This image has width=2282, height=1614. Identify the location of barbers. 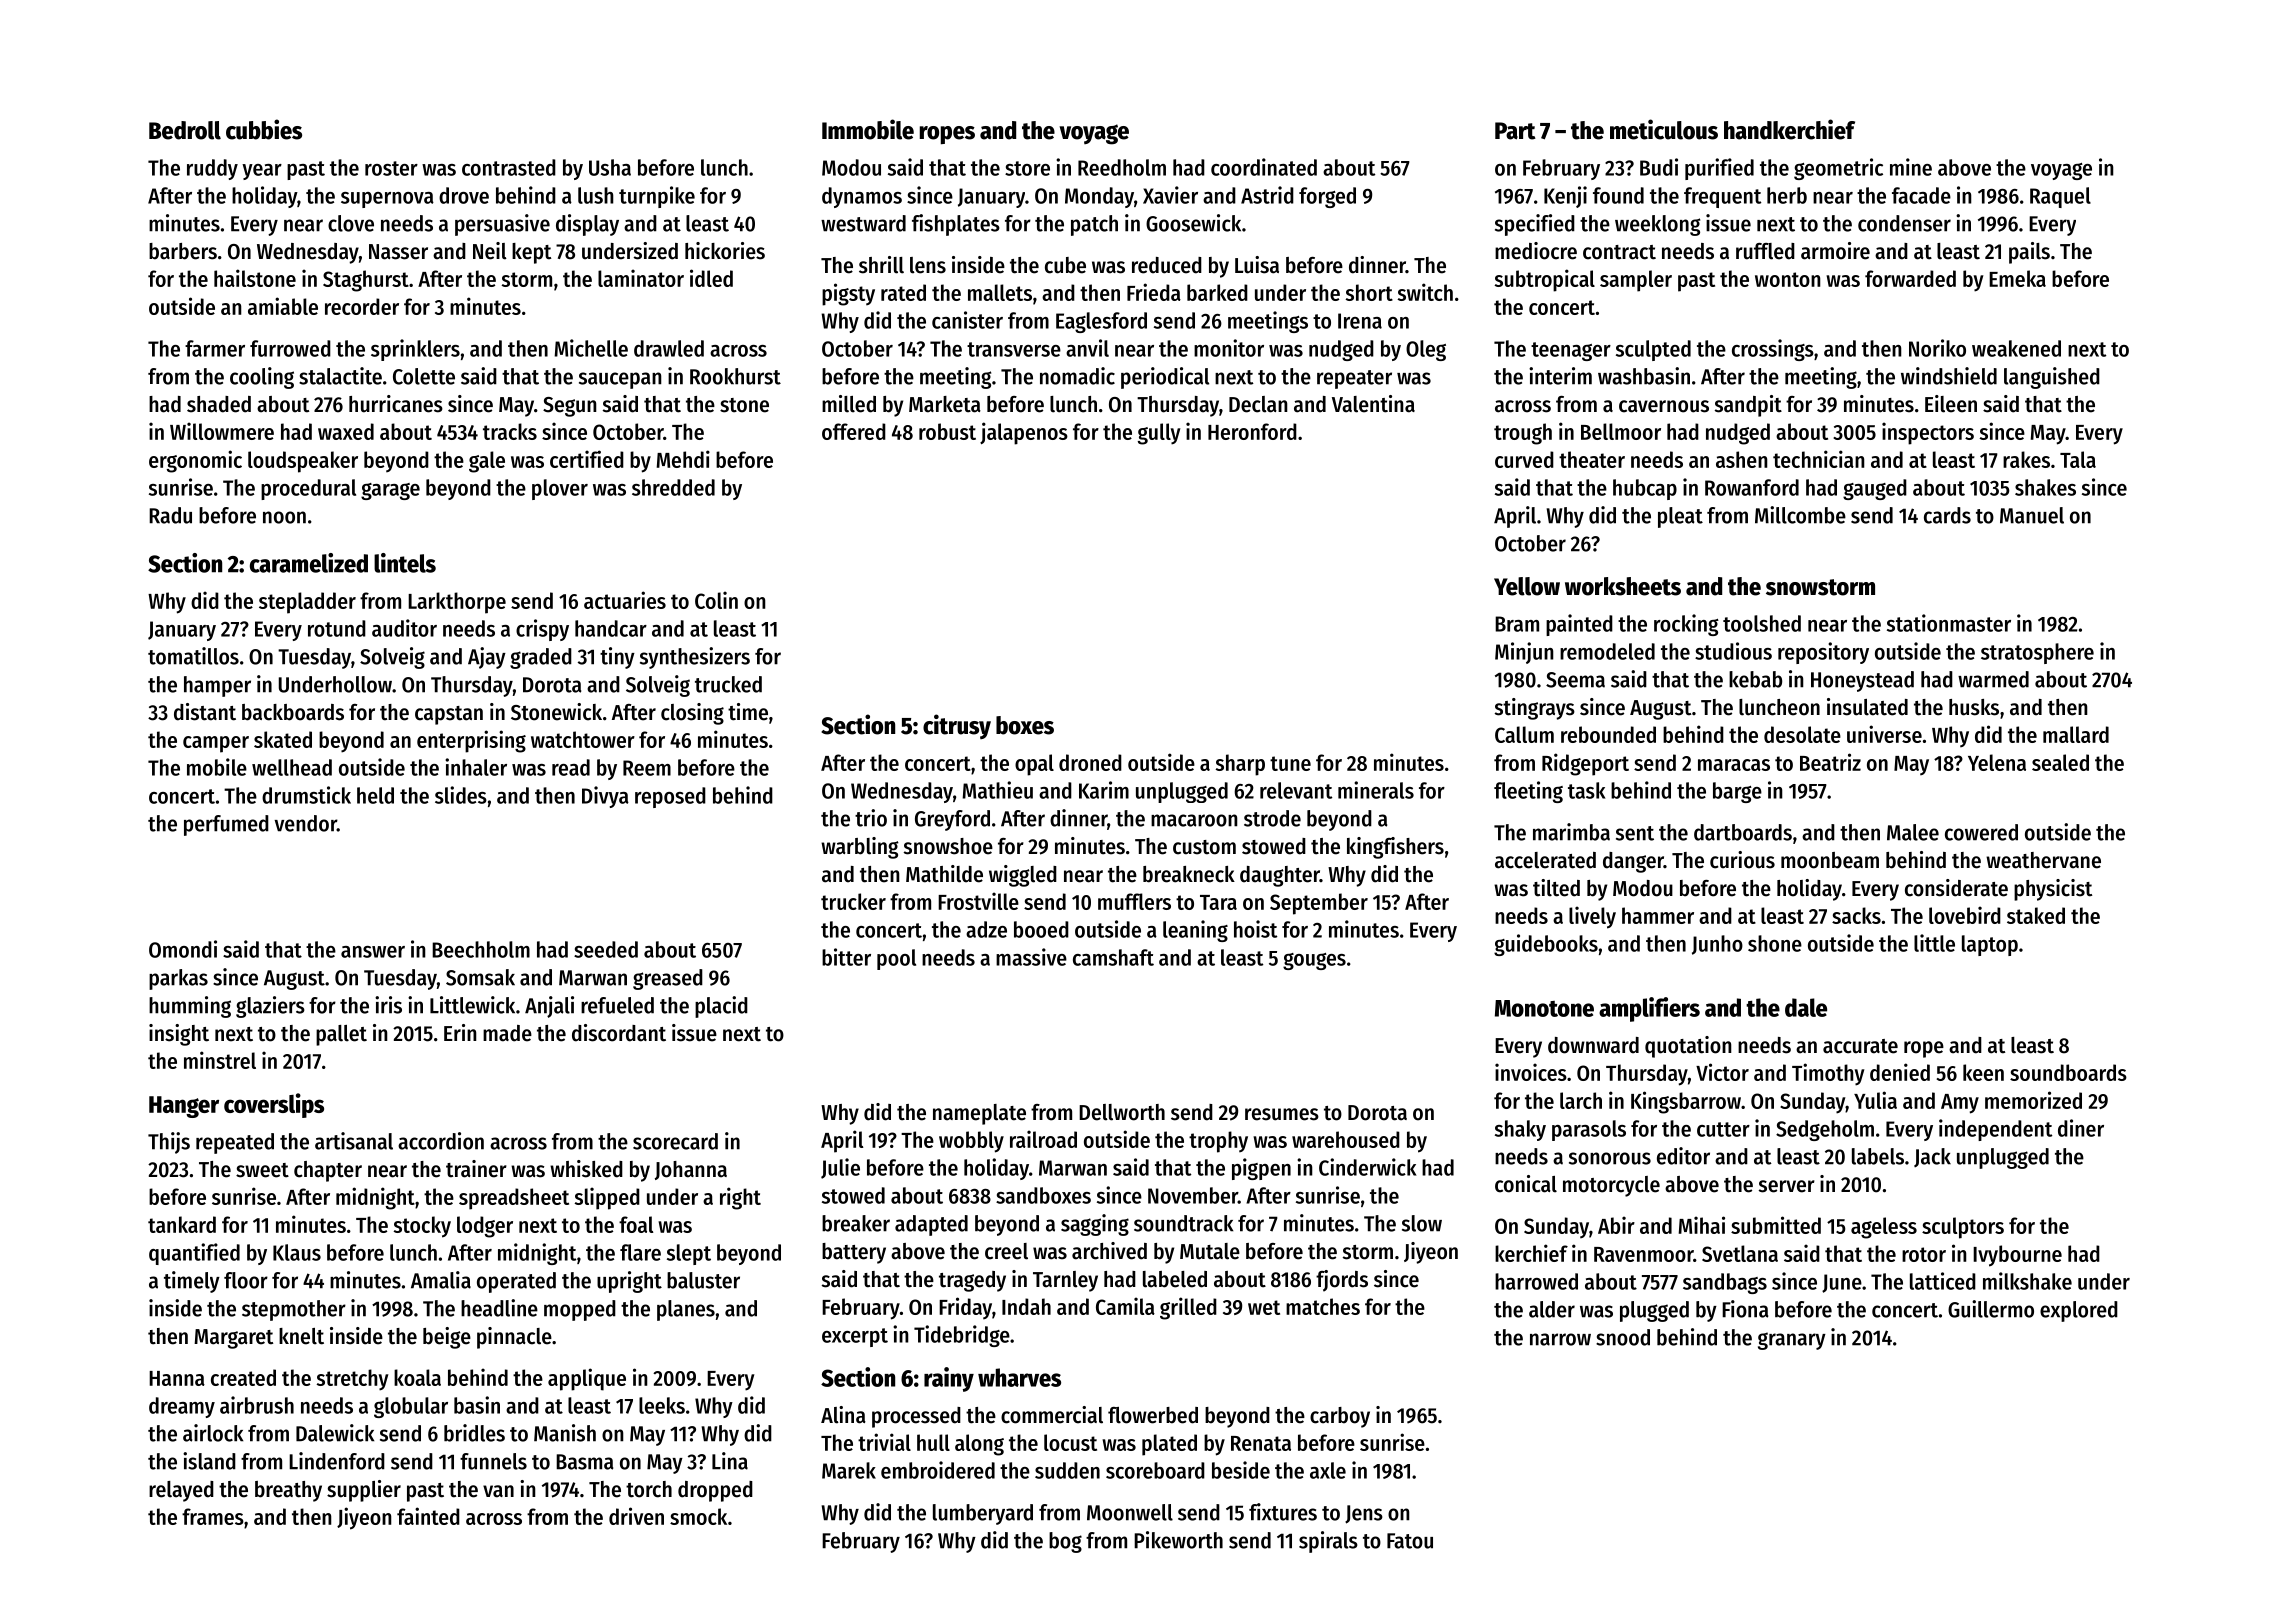
(183, 251).
